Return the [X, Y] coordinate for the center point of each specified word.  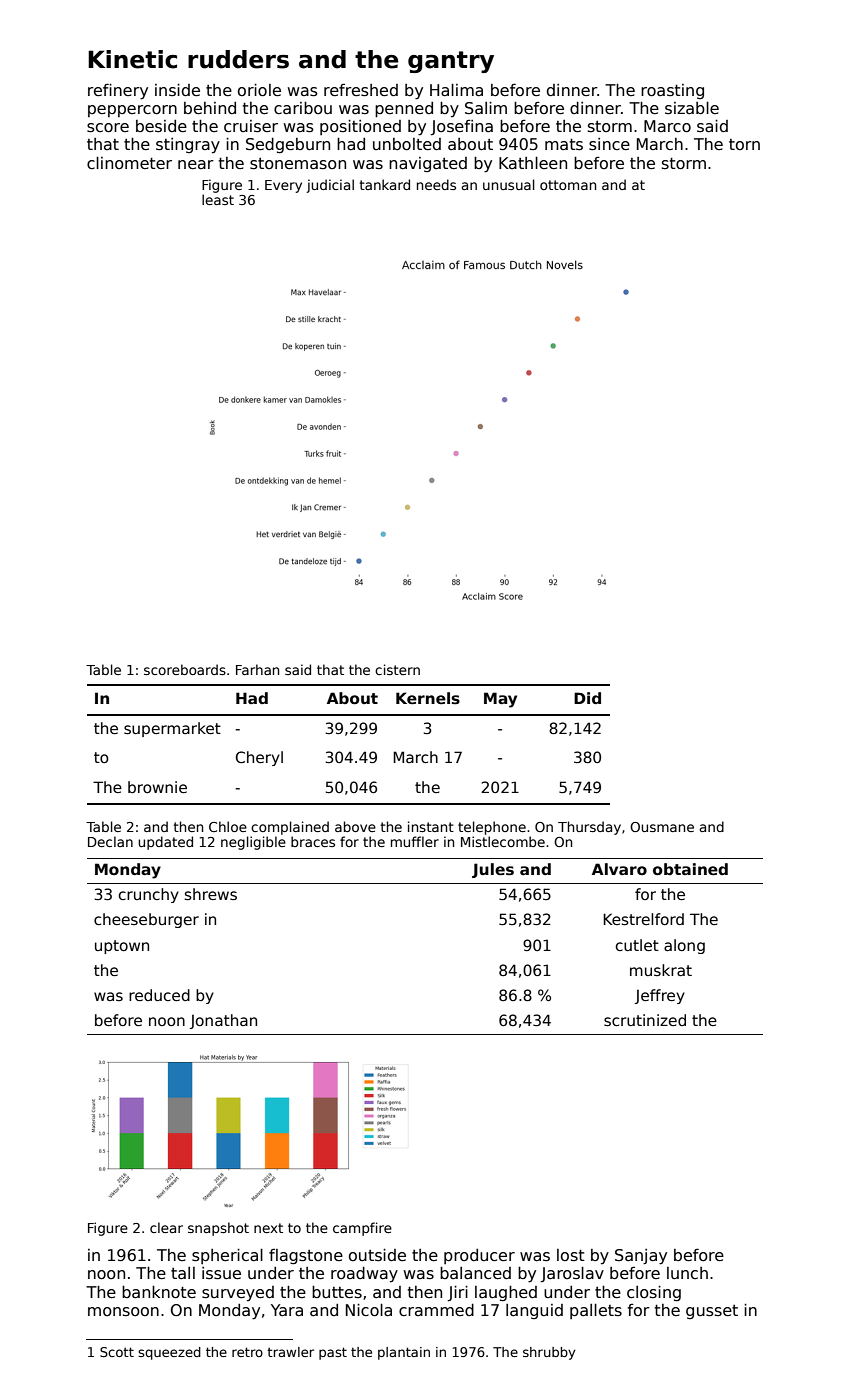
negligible [253, 843]
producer [479, 1256]
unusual [509, 184]
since [609, 144]
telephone [492, 828]
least [218, 199]
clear [166, 1227]
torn [744, 144]
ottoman [568, 185]
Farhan [257, 669]
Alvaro [619, 869]
